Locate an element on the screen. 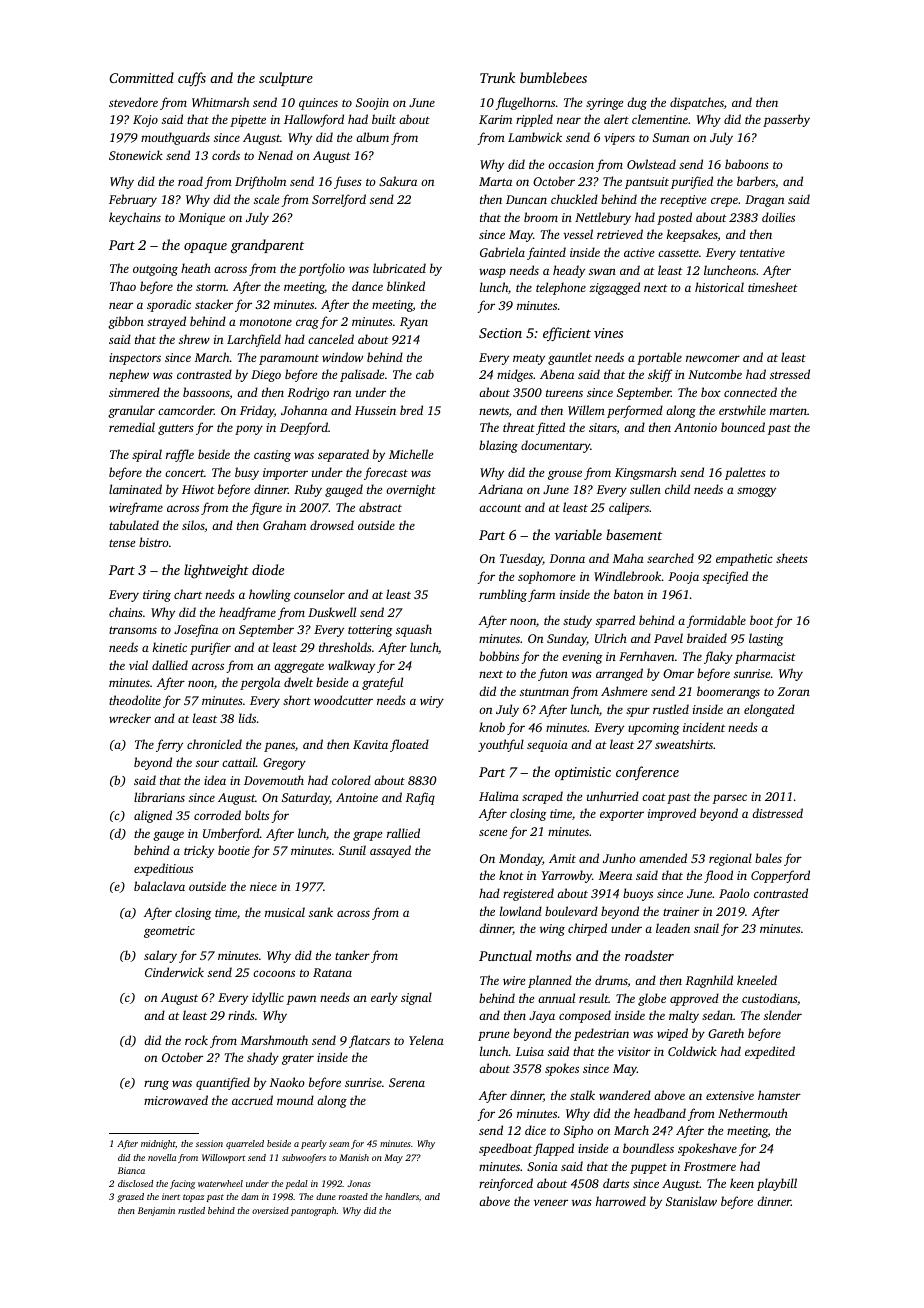 The width and height of the screenshot is (924, 1308). harrowed is located at coordinates (621, 1201).
